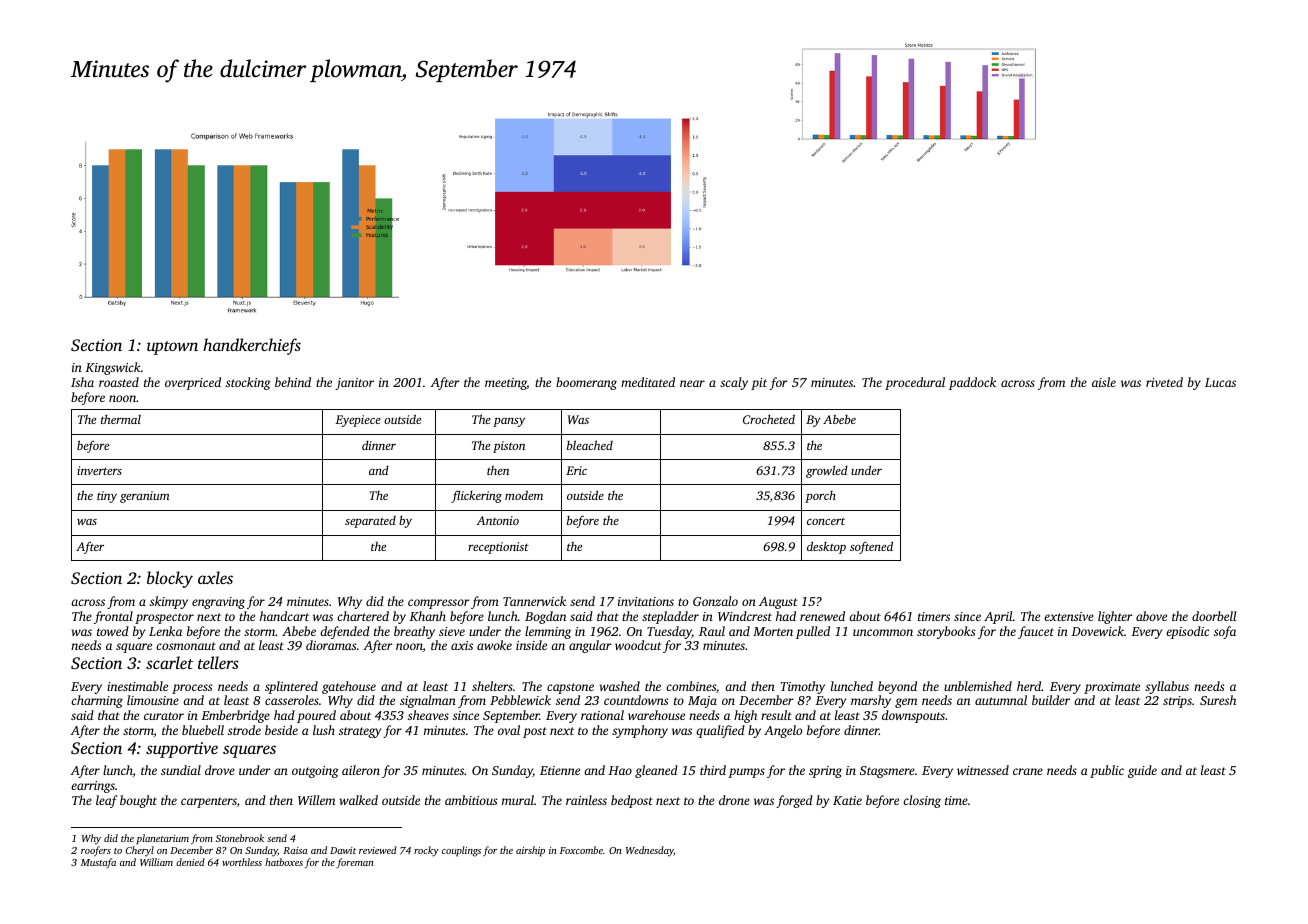 The image size is (1308, 924). What do you see at coordinates (1164, 382) in the image?
I see `riveted` at bounding box center [1164, 382].
